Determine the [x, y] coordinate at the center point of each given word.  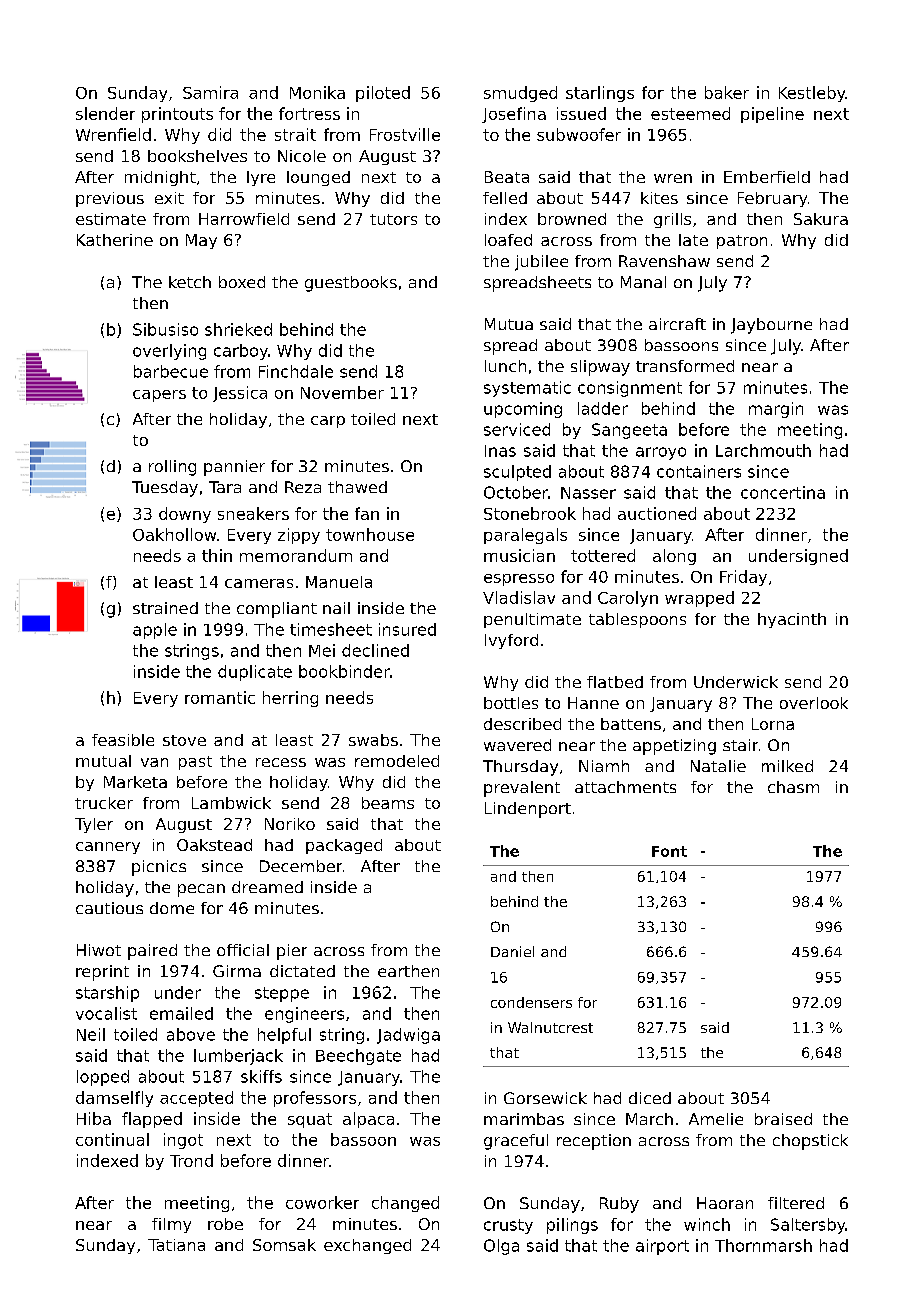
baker [727, 92]
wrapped [699, 599]
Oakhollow [174, 534]
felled [505, 198]
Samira [210, 92]
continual [112, 1139]
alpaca [368, 1120]
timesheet [331, 629]
